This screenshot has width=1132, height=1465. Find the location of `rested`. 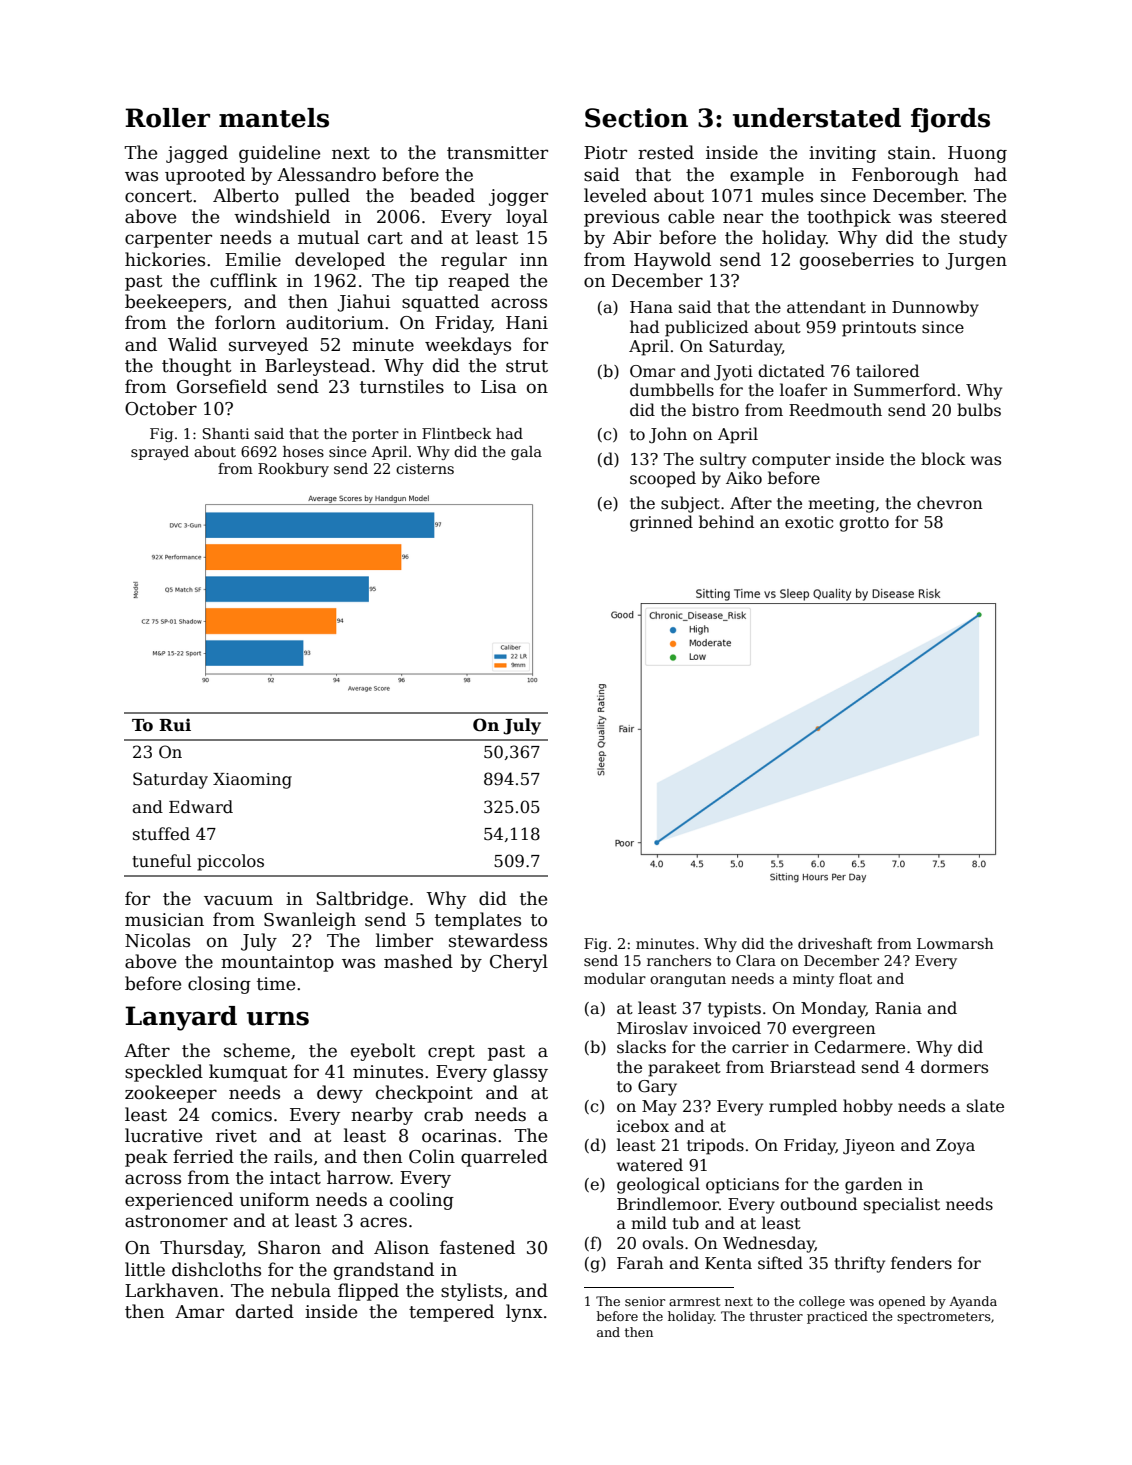

rested is located at coordinates (666, 152).
